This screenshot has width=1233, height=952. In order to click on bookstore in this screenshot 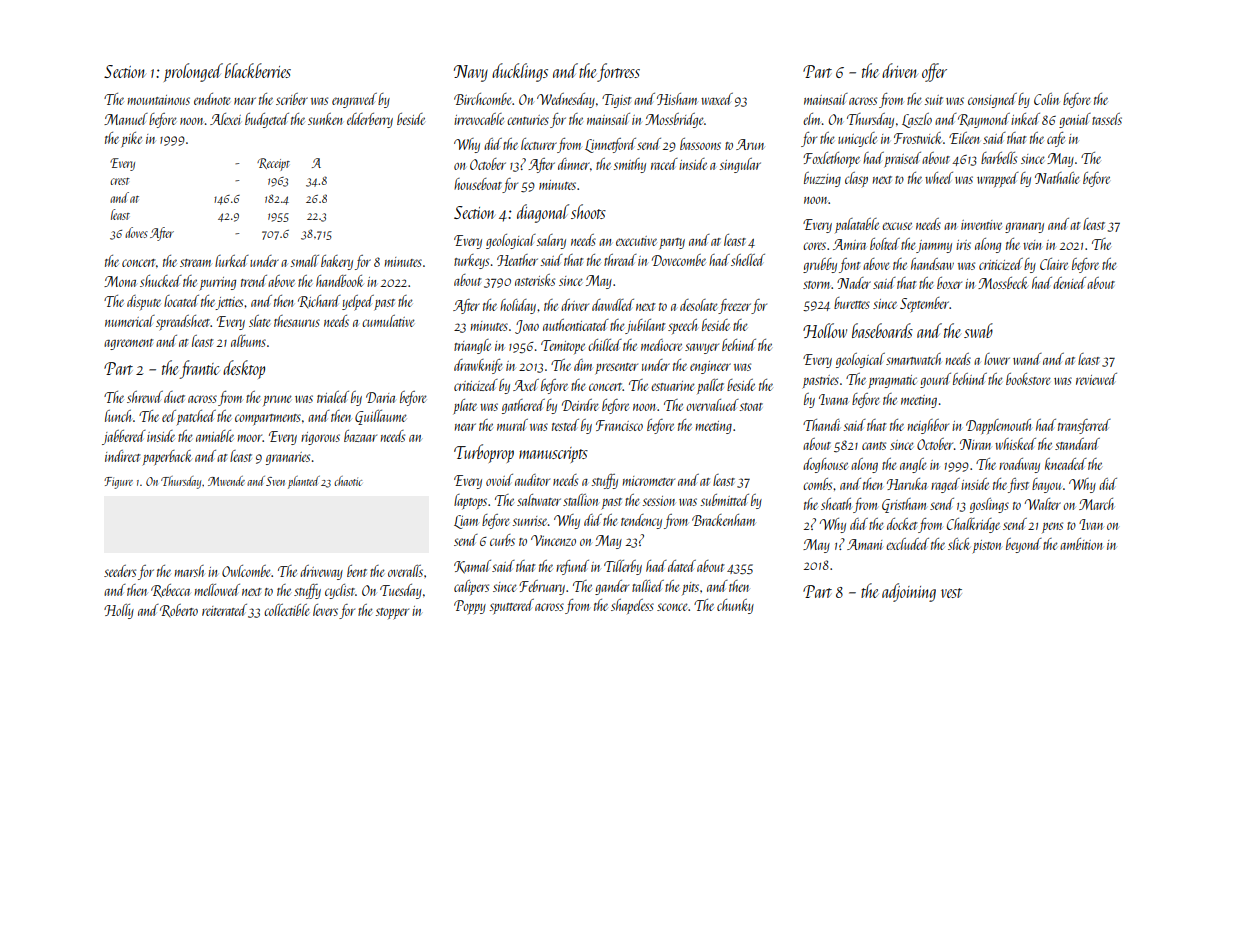, I will do `click(1028, 379)`.
